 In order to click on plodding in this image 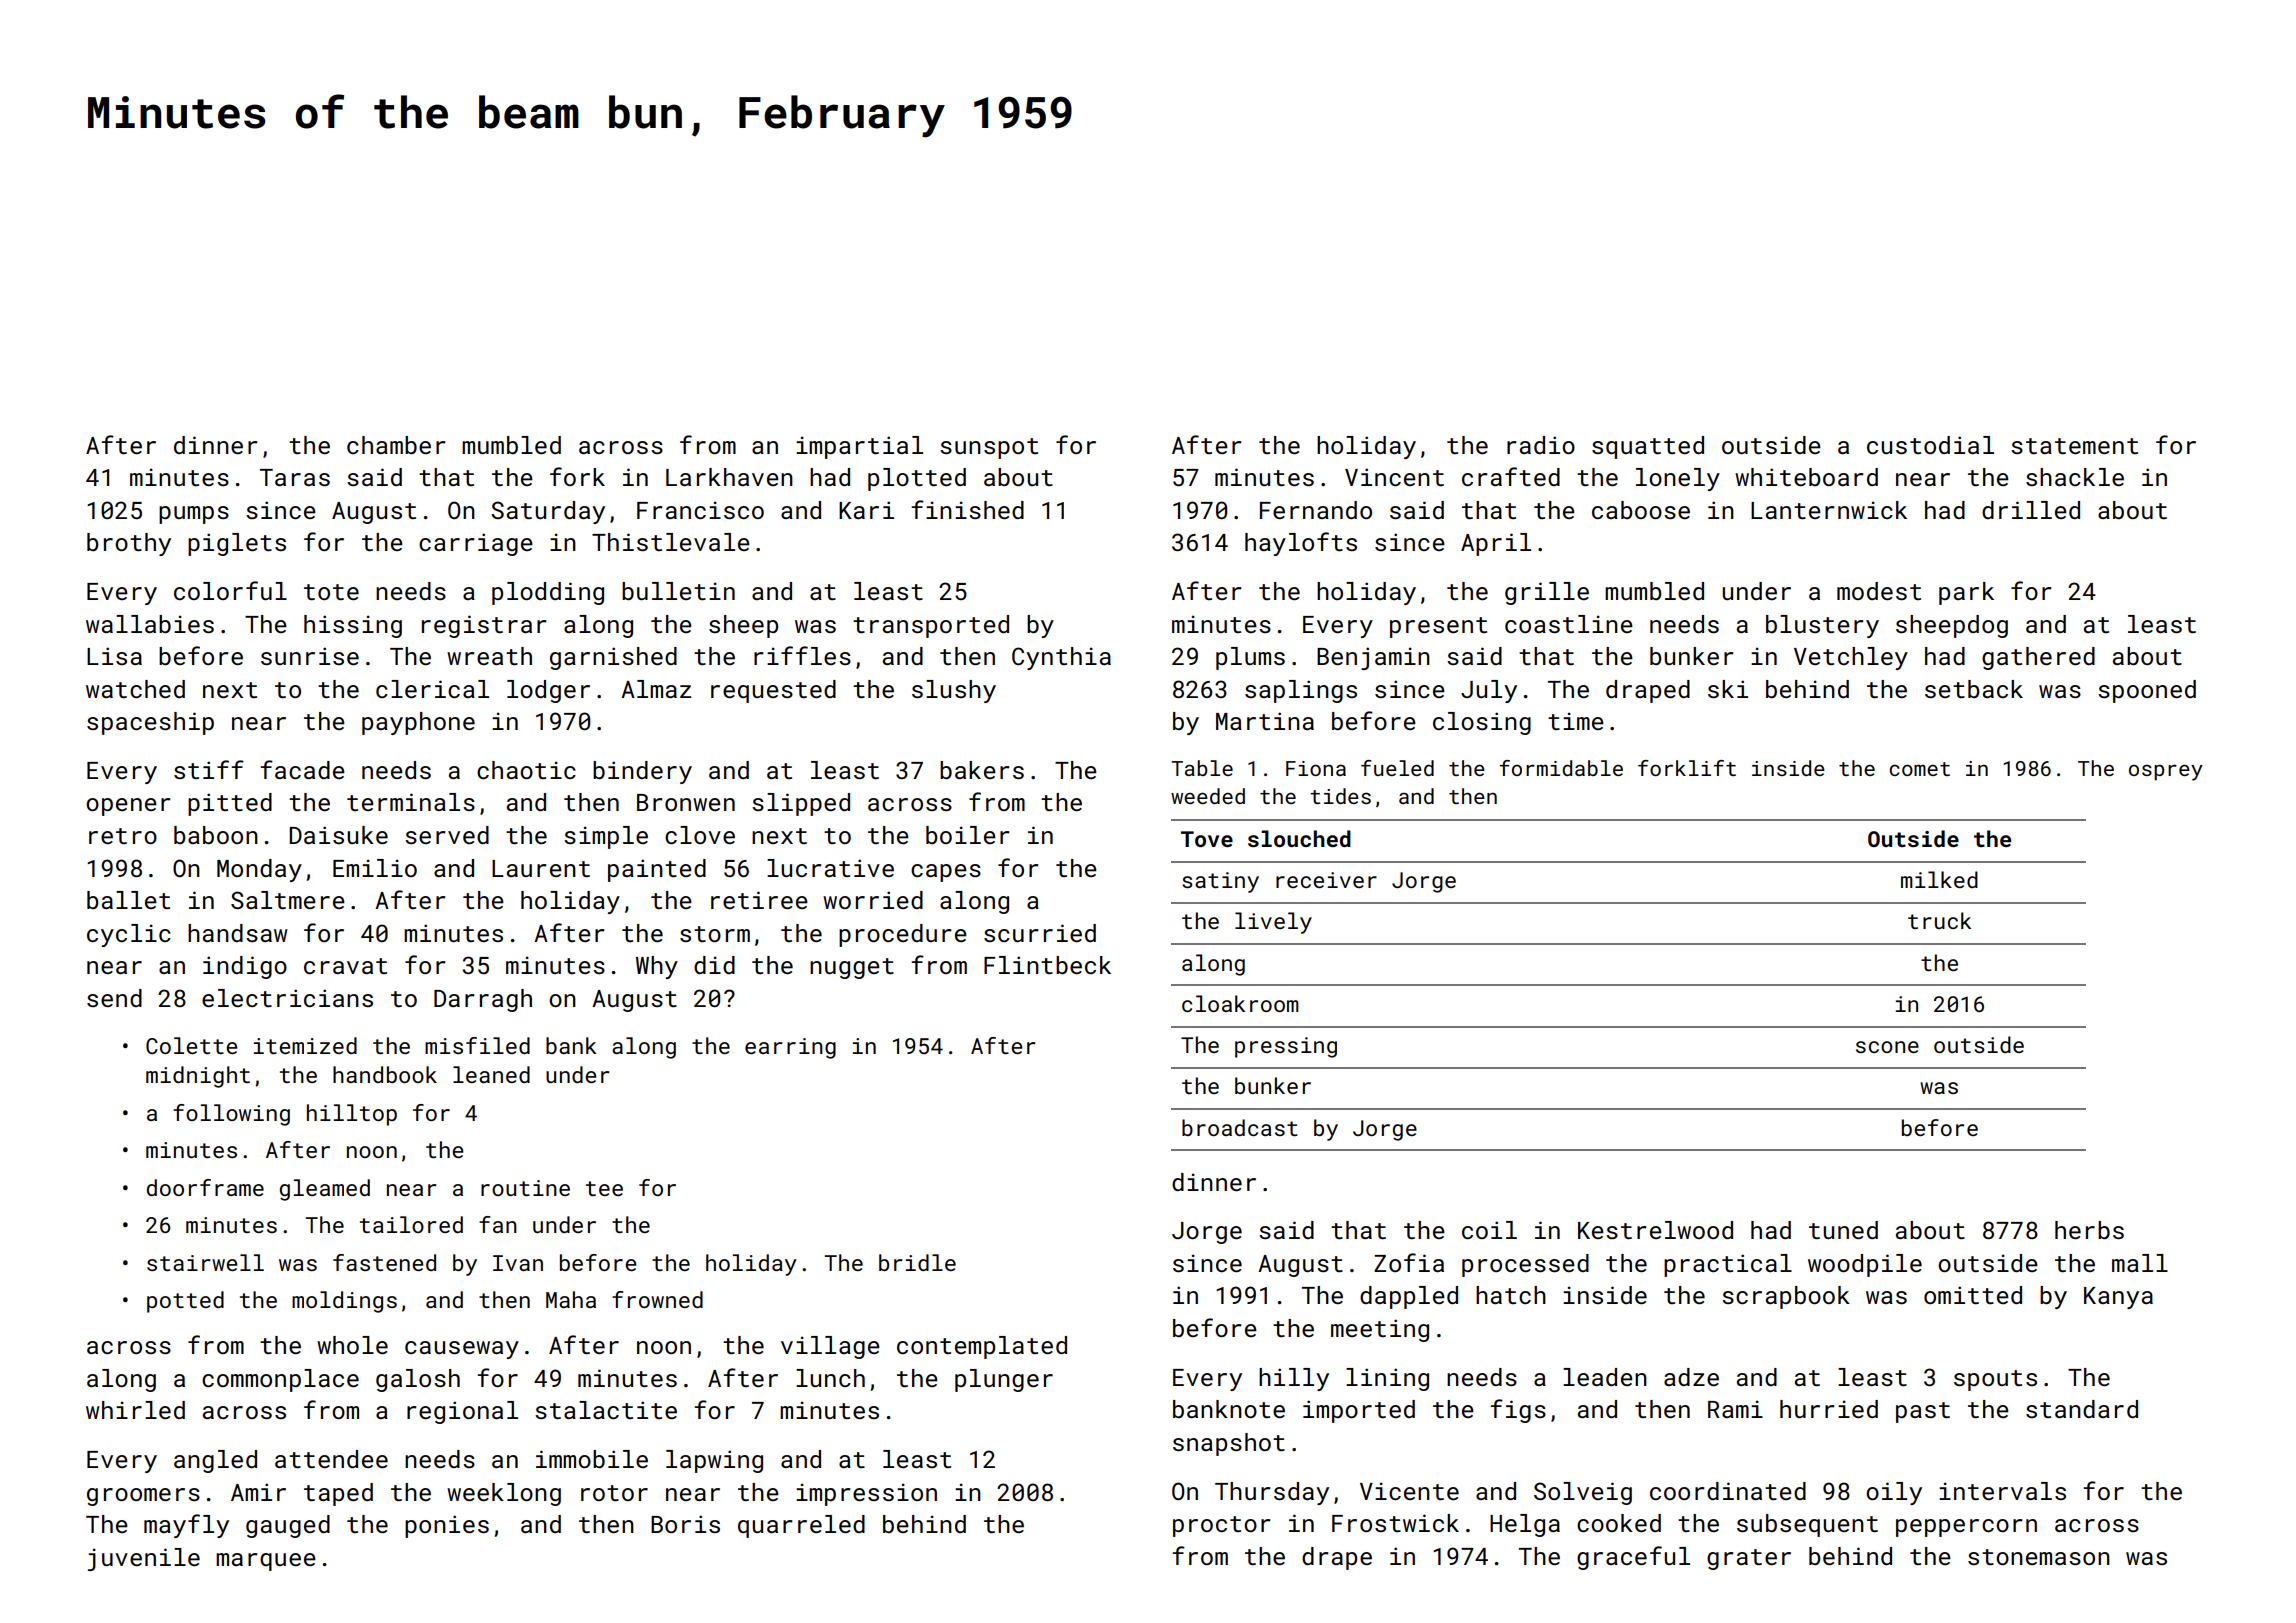, I will do `click(548, 593)`.
